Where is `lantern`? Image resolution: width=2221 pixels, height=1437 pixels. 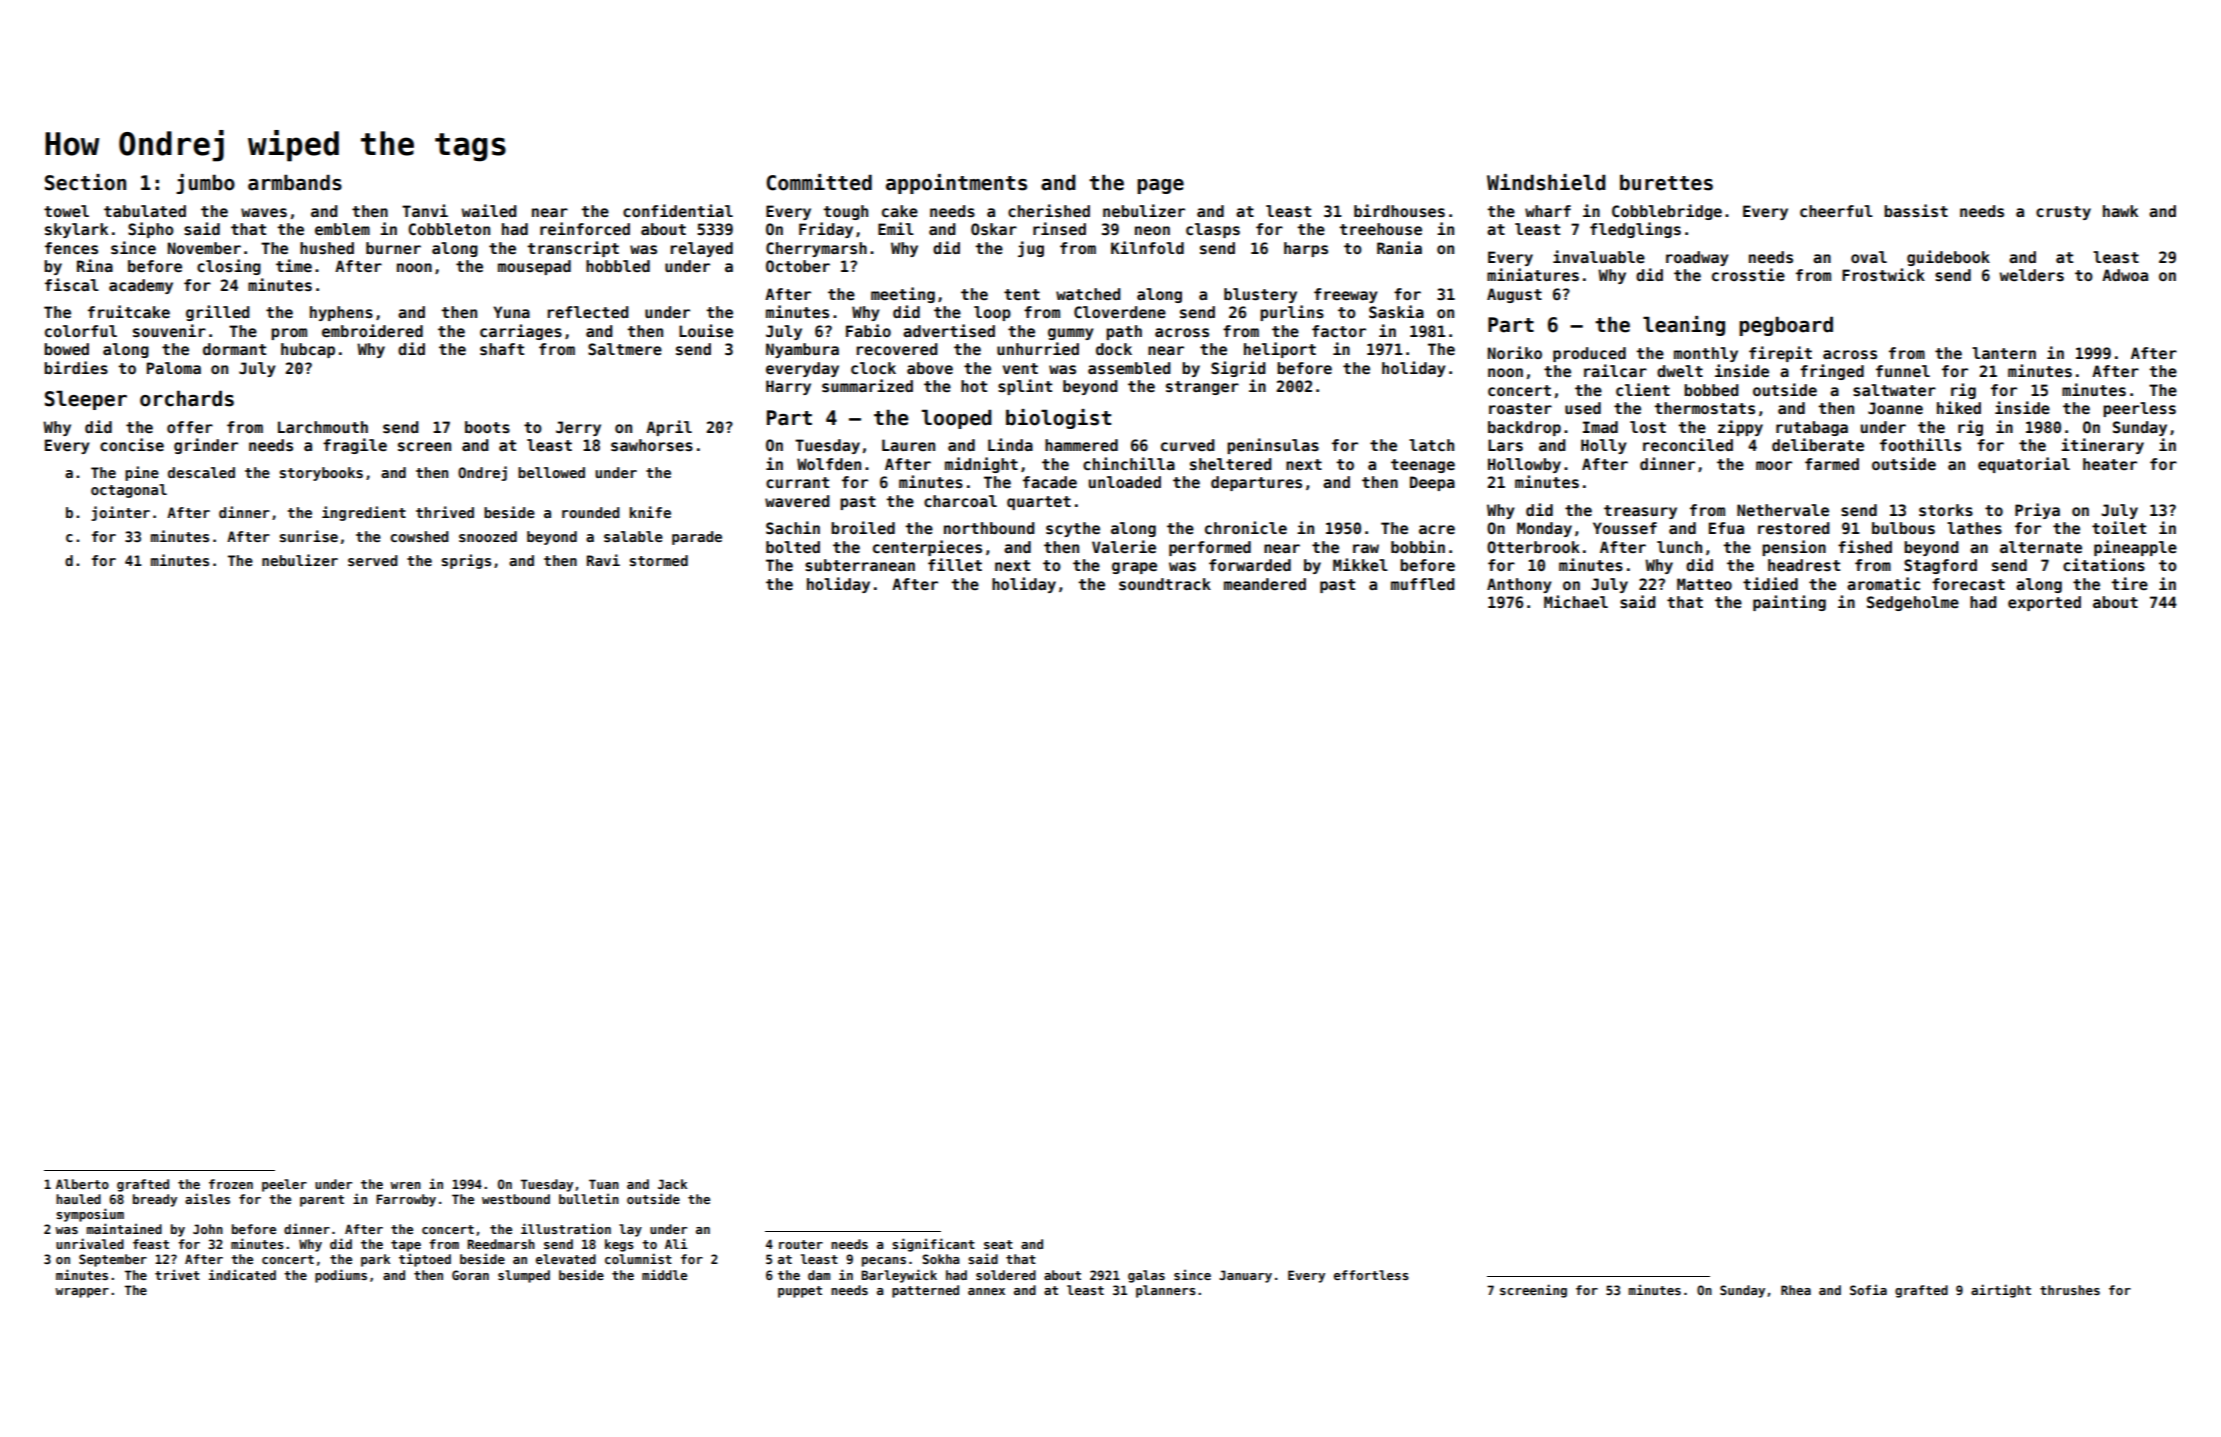 lantern is located at coordinates (2004, 353).
